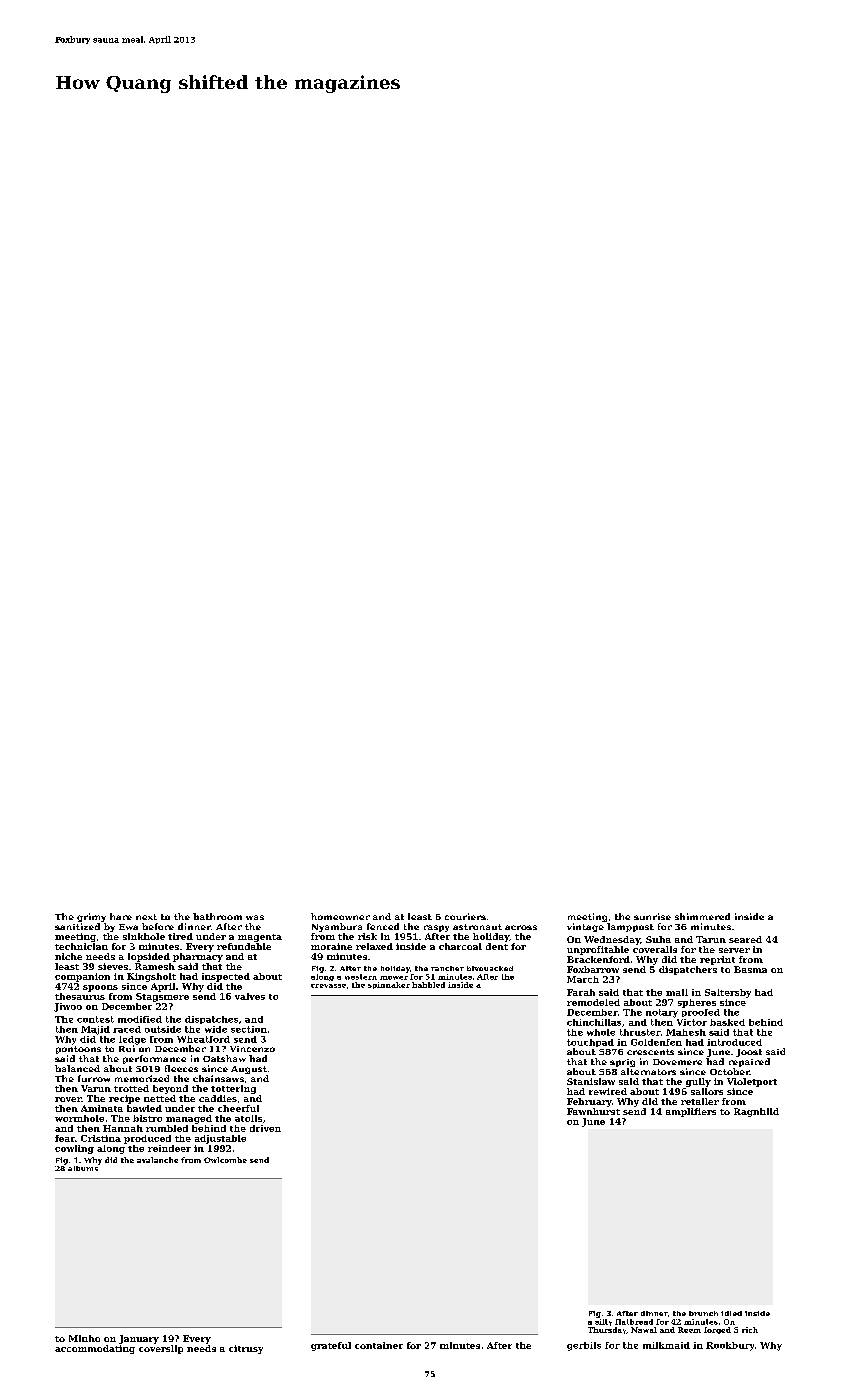  I want to click on shimmered, so click(702, 916).
